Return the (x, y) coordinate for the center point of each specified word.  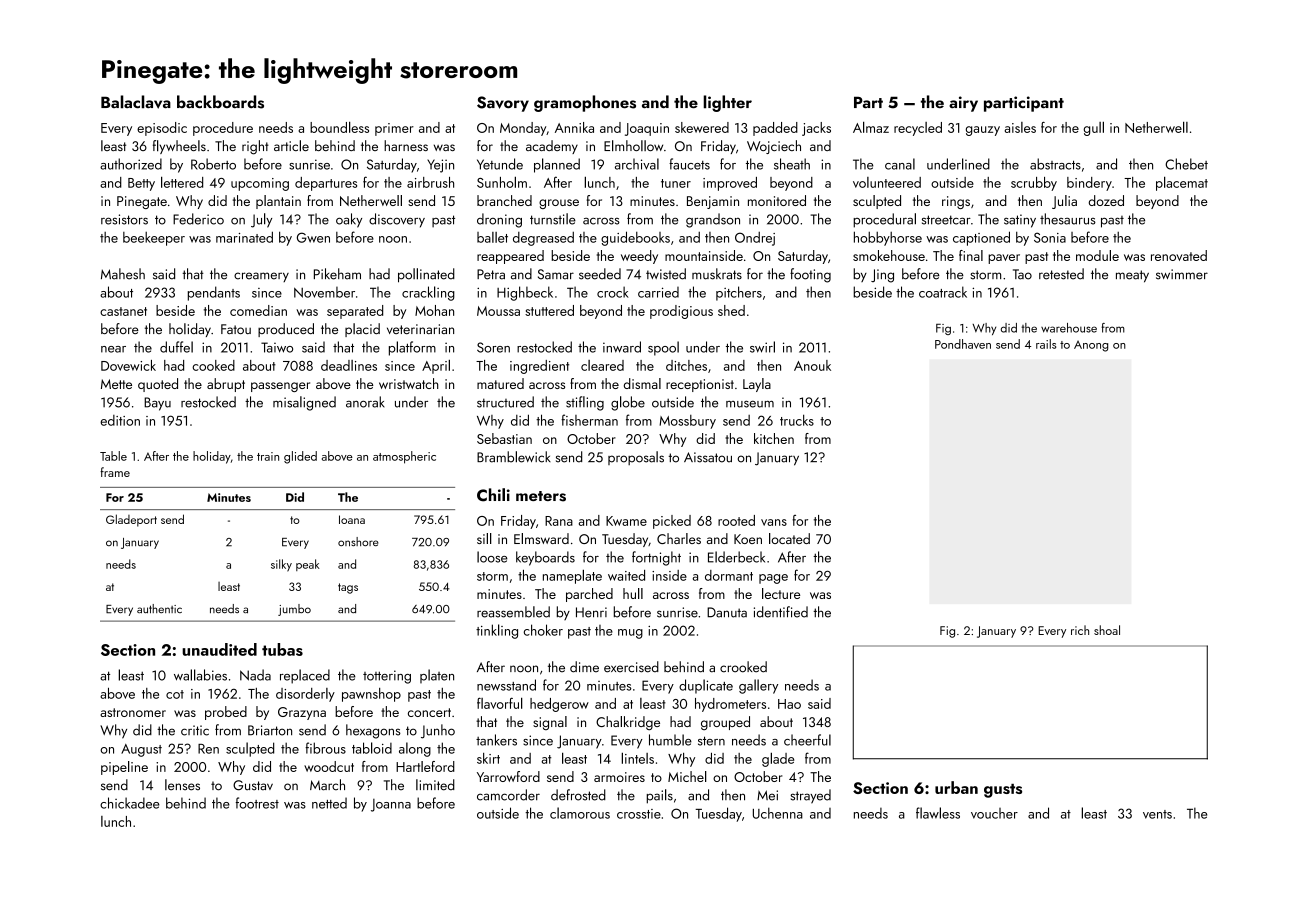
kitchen (774, 438)
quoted (158, 385)
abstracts (1055, 164)
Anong (1091, 346)
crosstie (639, 814)
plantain (278, 202)
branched (504, 200)
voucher (994, 813)
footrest (257, 803)
